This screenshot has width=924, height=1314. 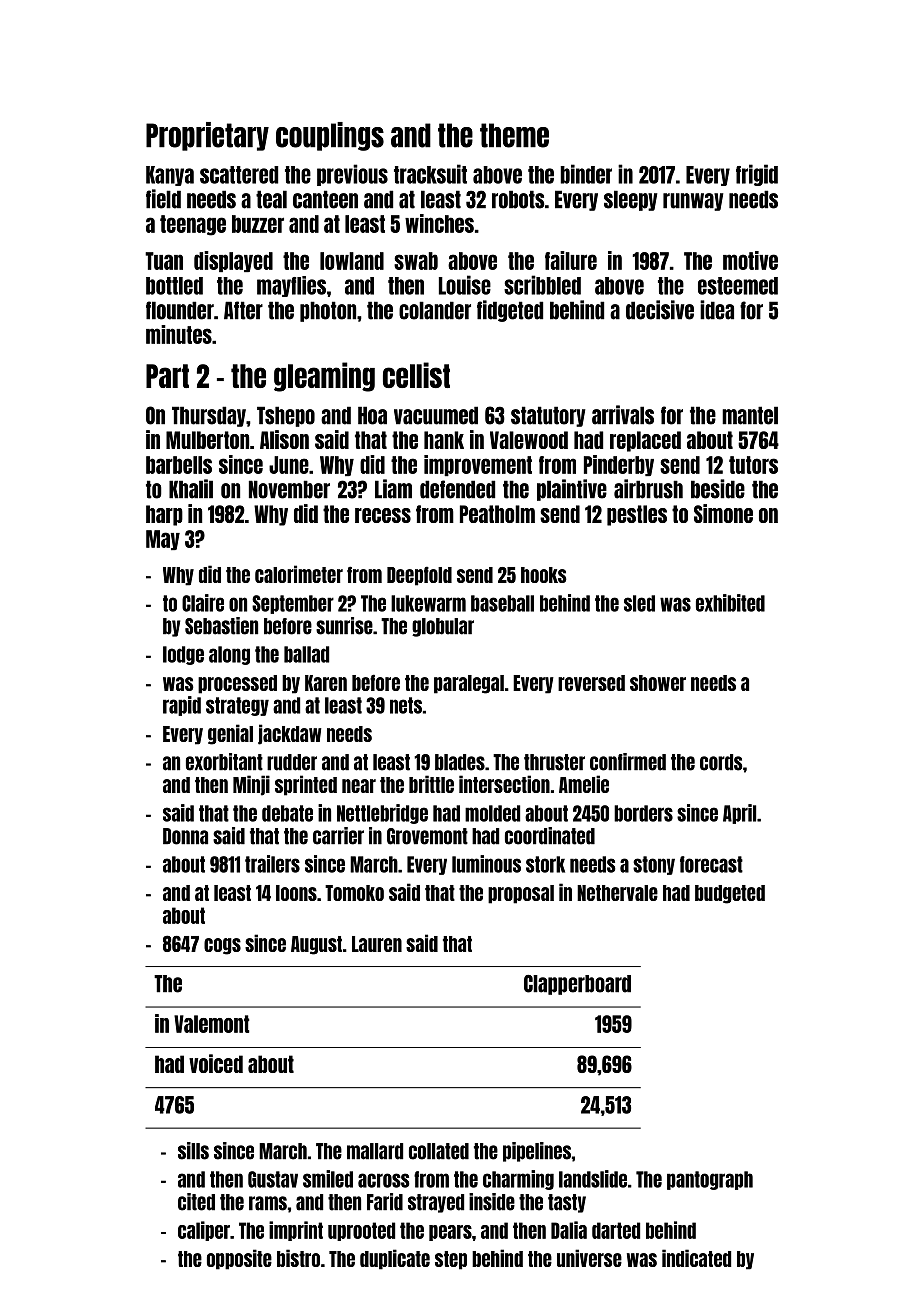 What do you see at coordinates (718, 489) in the screenshot?
I see `beside` at bounding box center [718, 489].
